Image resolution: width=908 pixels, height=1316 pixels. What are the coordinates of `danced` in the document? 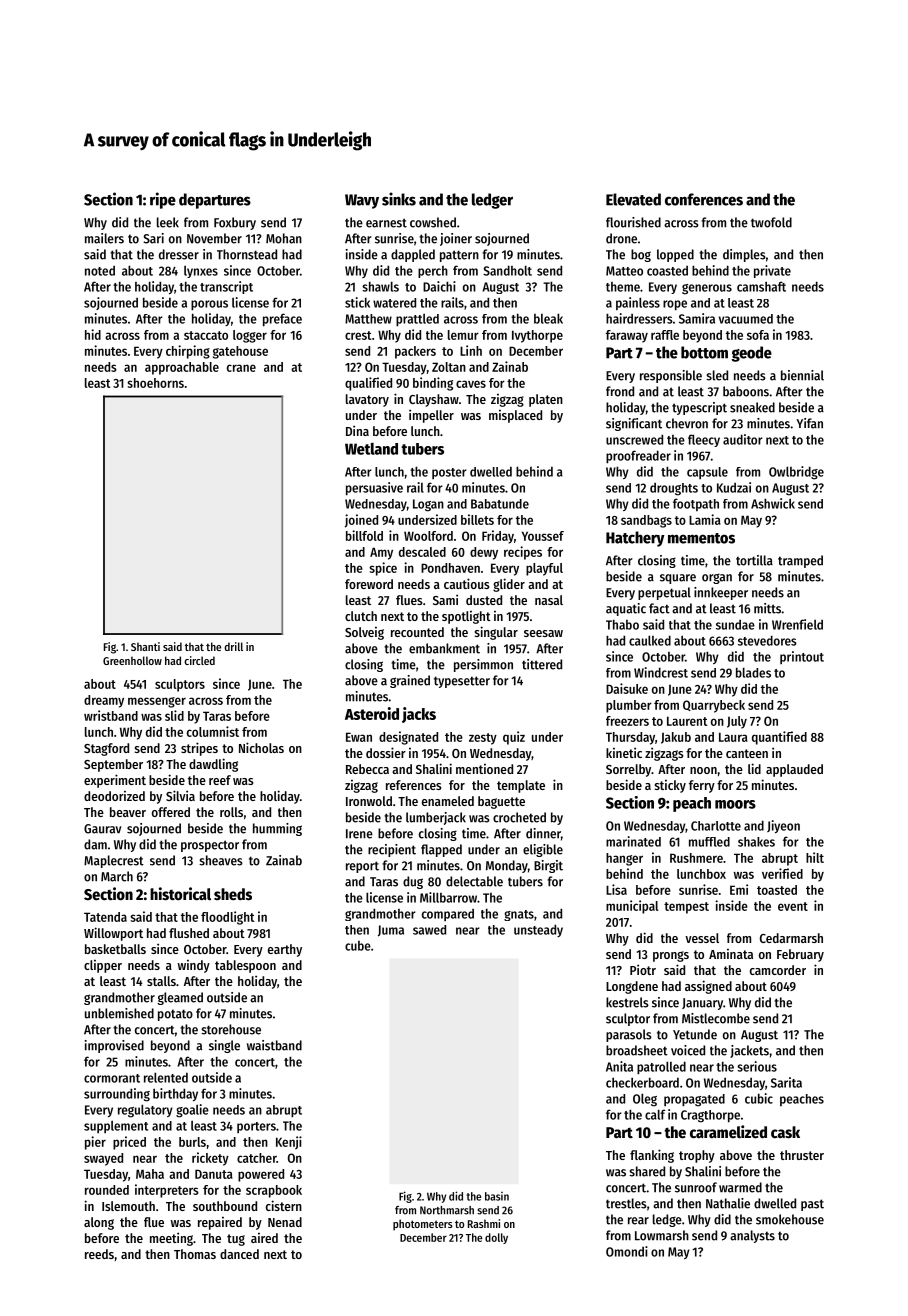 It's located at (239, 1254).
